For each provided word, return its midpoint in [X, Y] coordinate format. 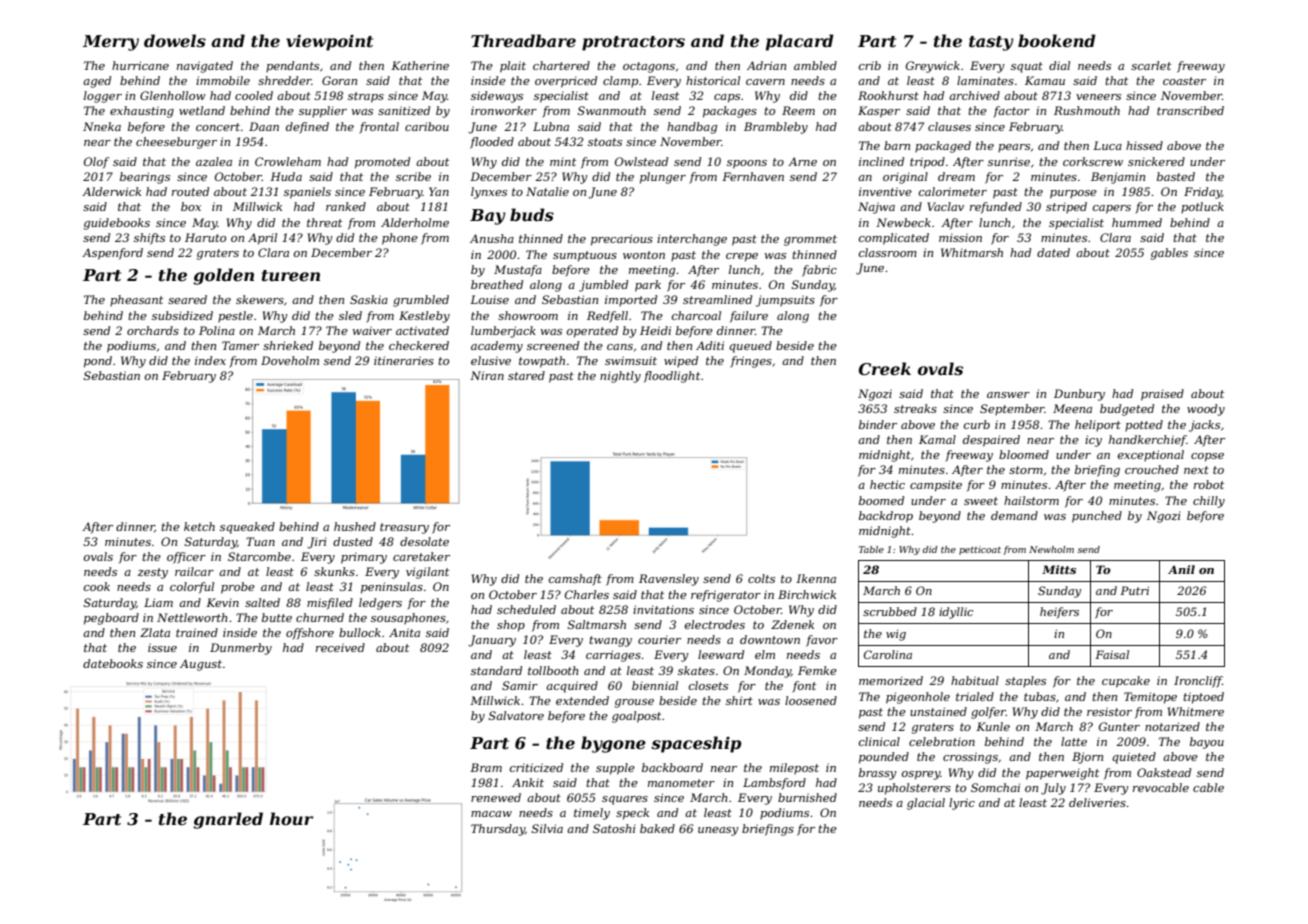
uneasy [718, 831]
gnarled [228, 820]
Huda [286, 176]
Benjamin [1118, 178]
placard [800, 42]
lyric [962, 804]
